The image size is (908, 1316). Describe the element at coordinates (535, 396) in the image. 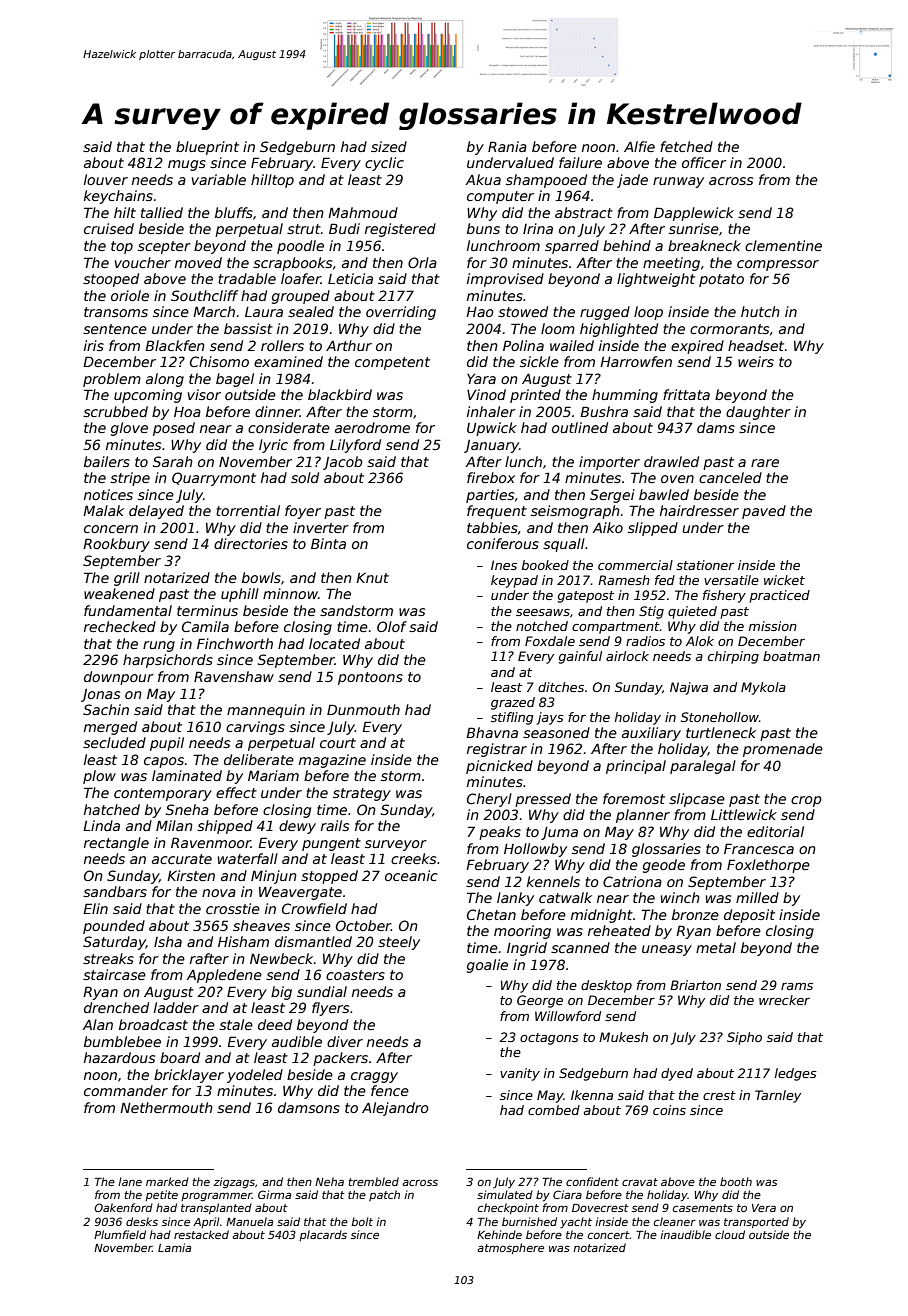

I see `printed` at that location.
